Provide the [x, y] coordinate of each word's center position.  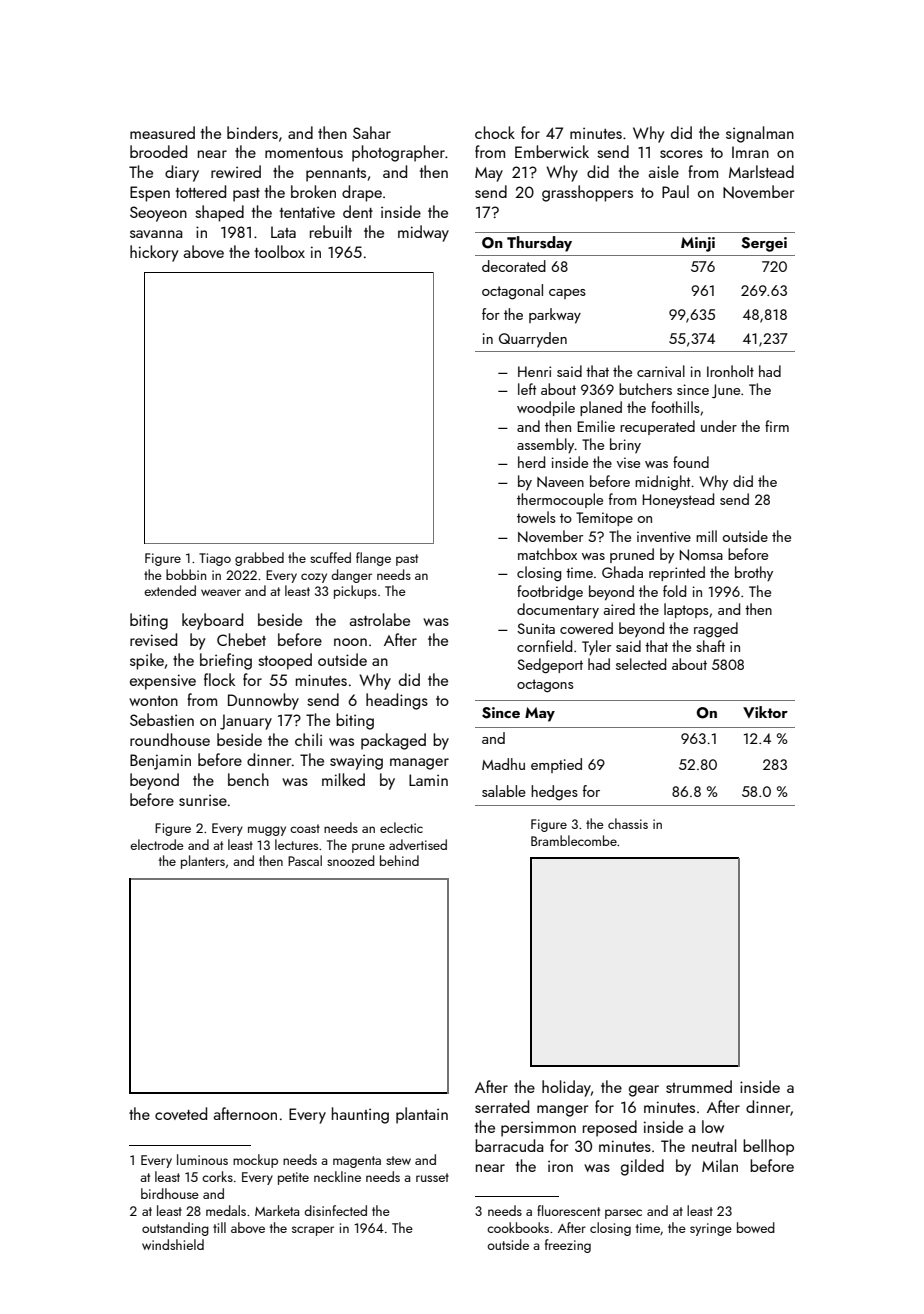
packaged [393, 741]
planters [203, 862]
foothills [675, 407]
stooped [285, 661]
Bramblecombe [574, 840]
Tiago [215, 559]
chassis [628, 823]
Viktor [765, 712]
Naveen [560, 482]
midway [423, 233]
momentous [304, 153]
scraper [313, 1231]
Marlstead [761, 171]
